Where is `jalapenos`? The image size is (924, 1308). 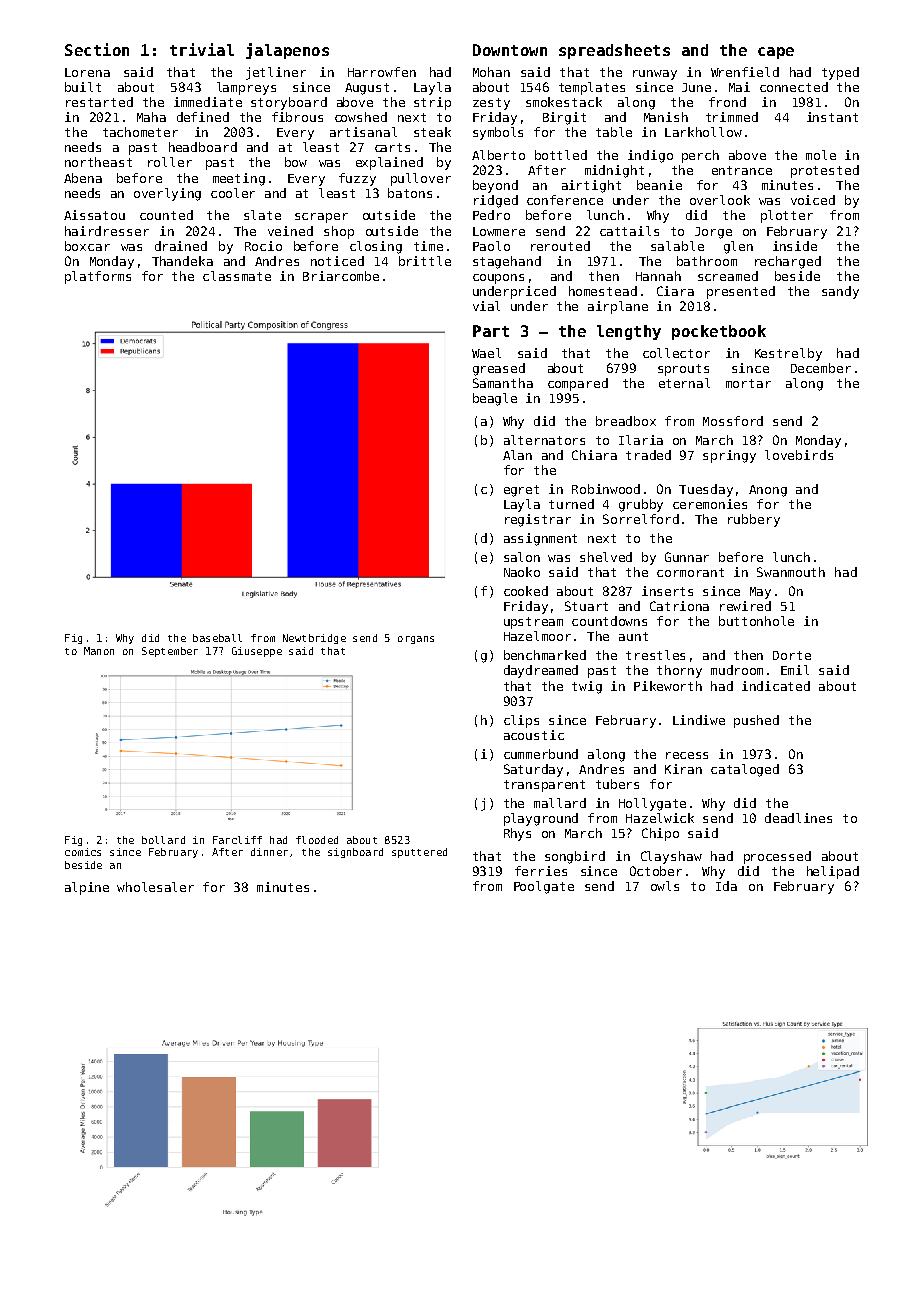 jalapenos is located at coordinates (287, 51).
